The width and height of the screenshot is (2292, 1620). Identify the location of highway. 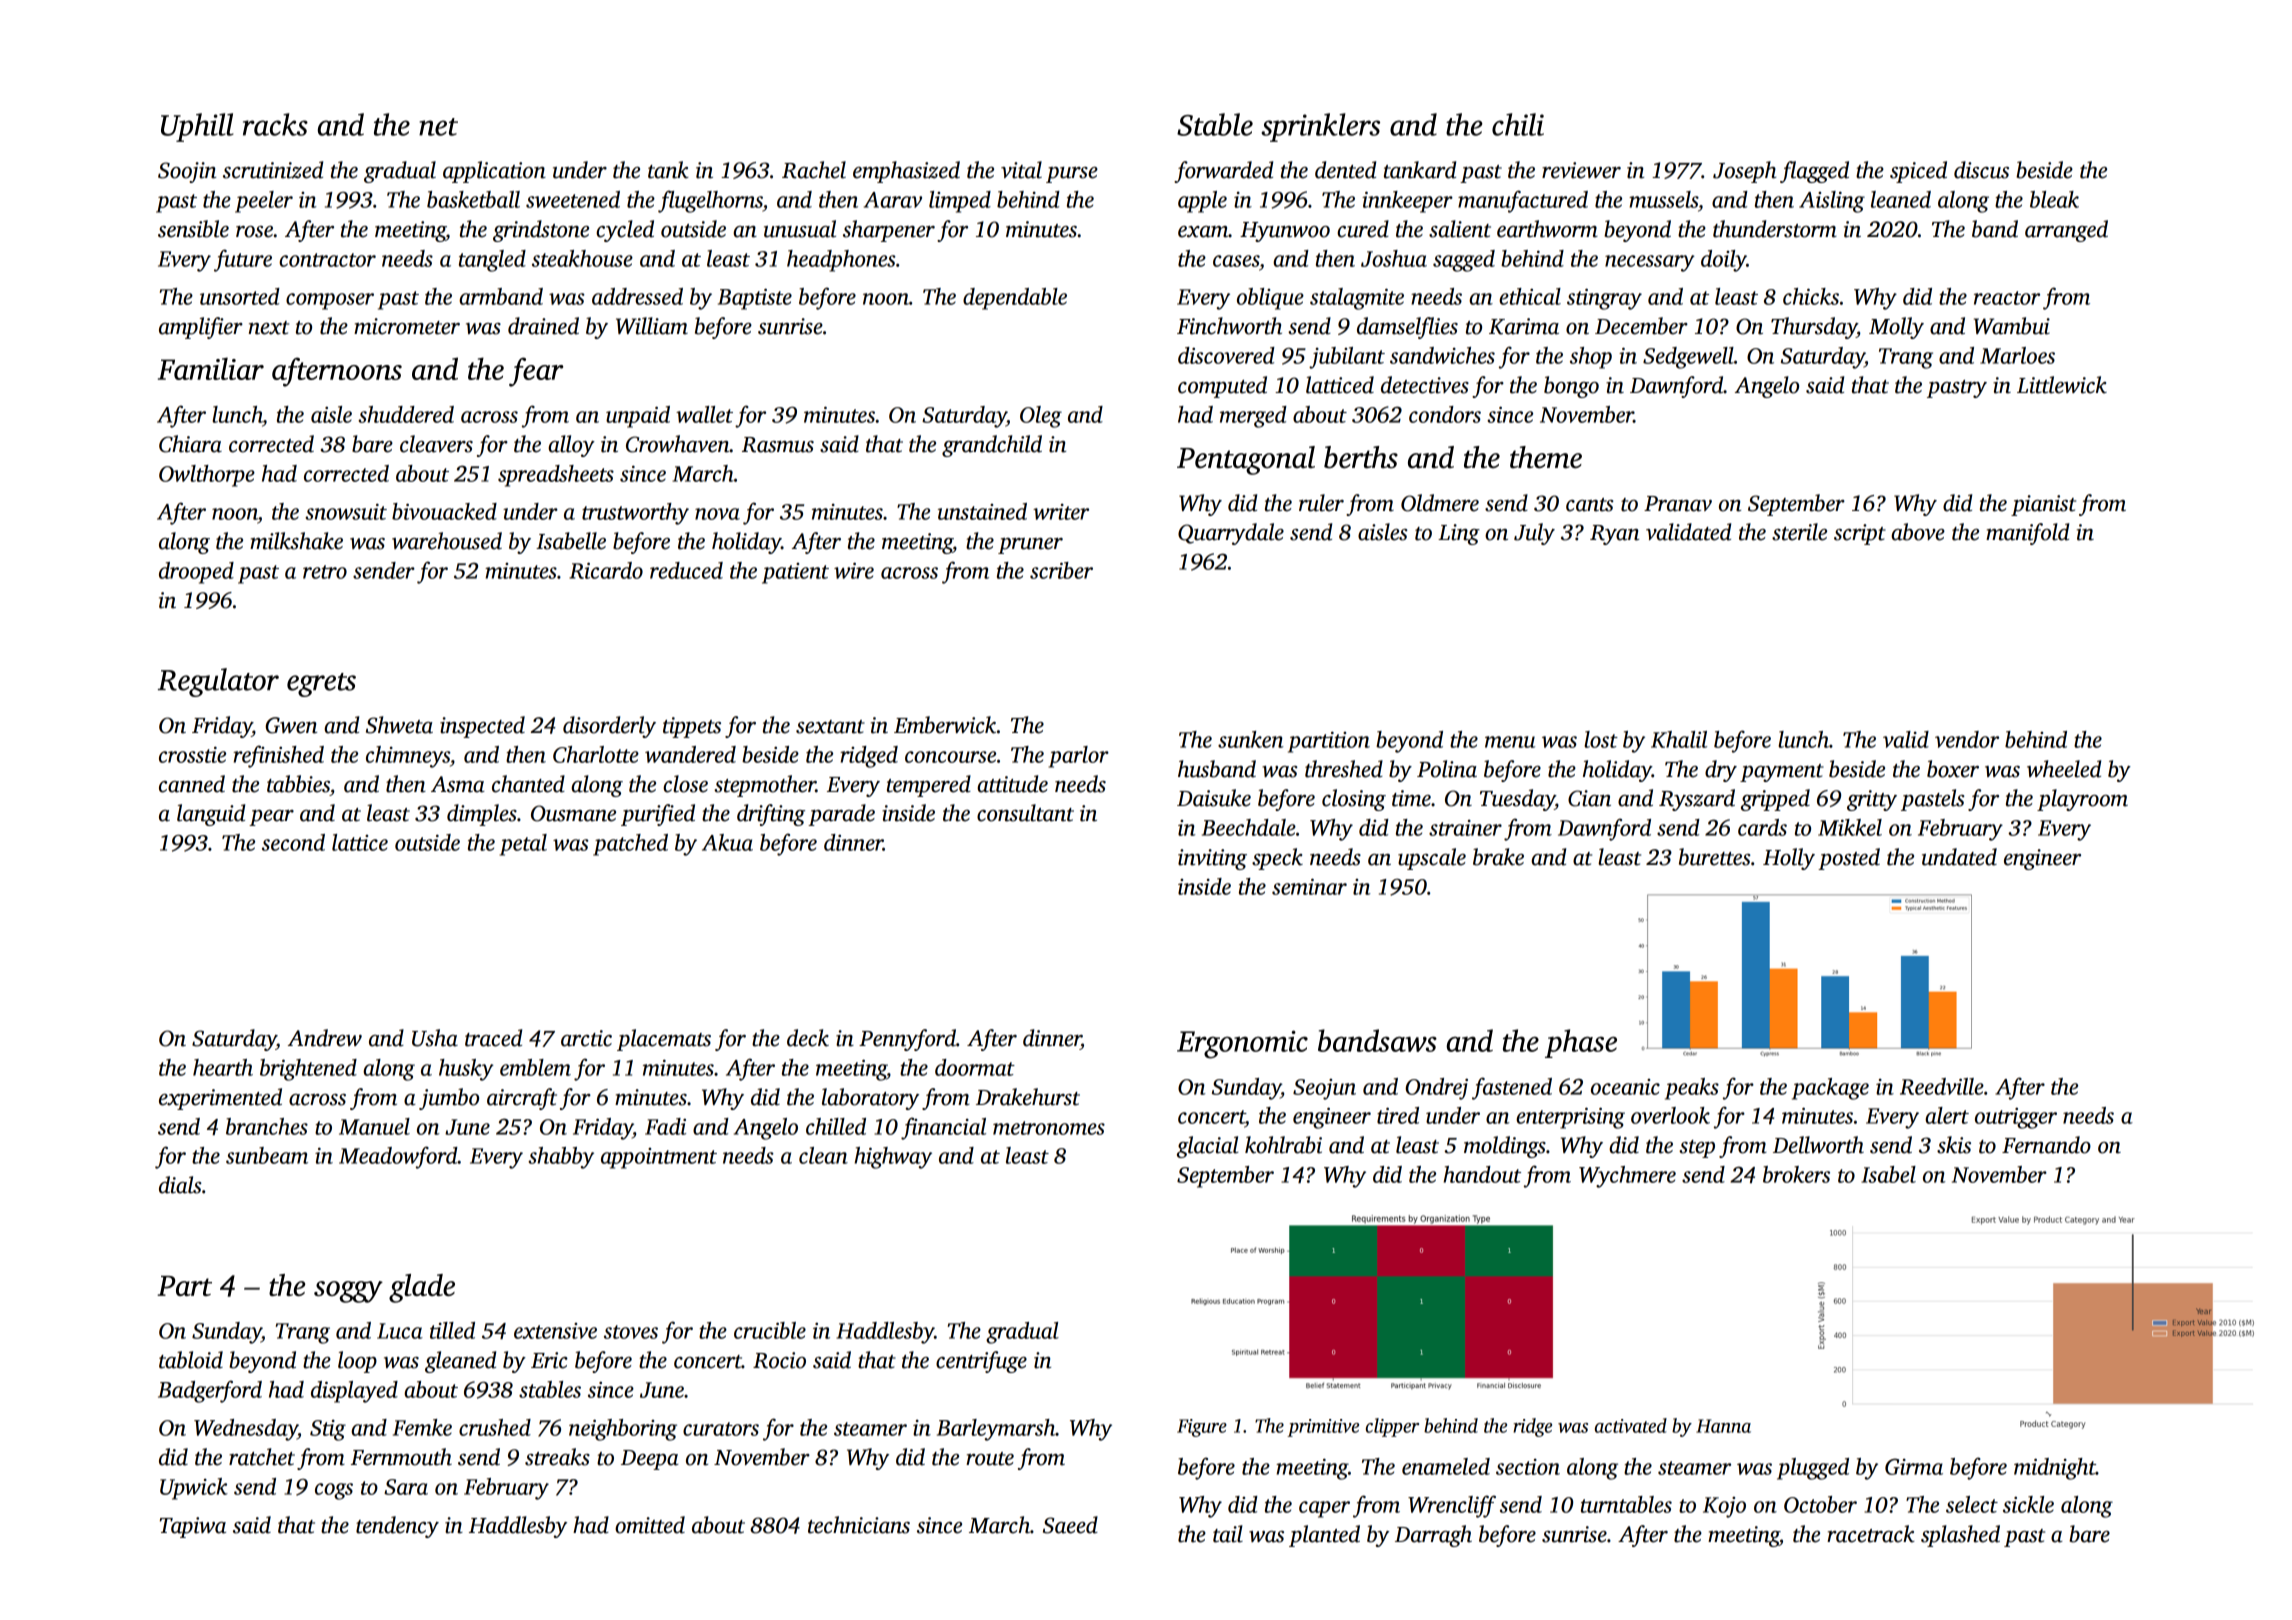
(893, 1158).
